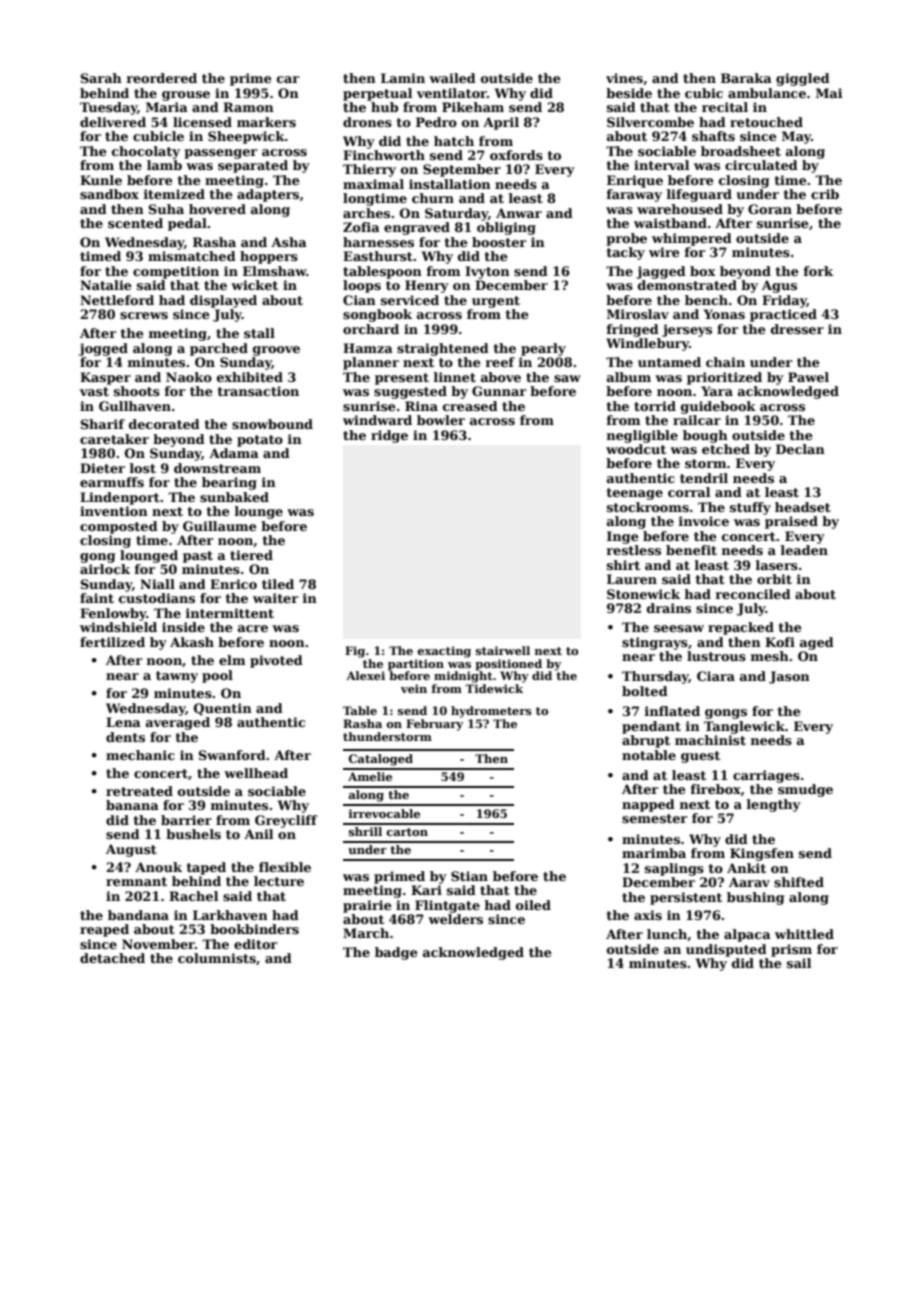 This screenshot has height=1308, width=924. What do you see at coordinates (276, 661) in the screenshot?
I see `pivoted` at bounding box center [276, 661].
